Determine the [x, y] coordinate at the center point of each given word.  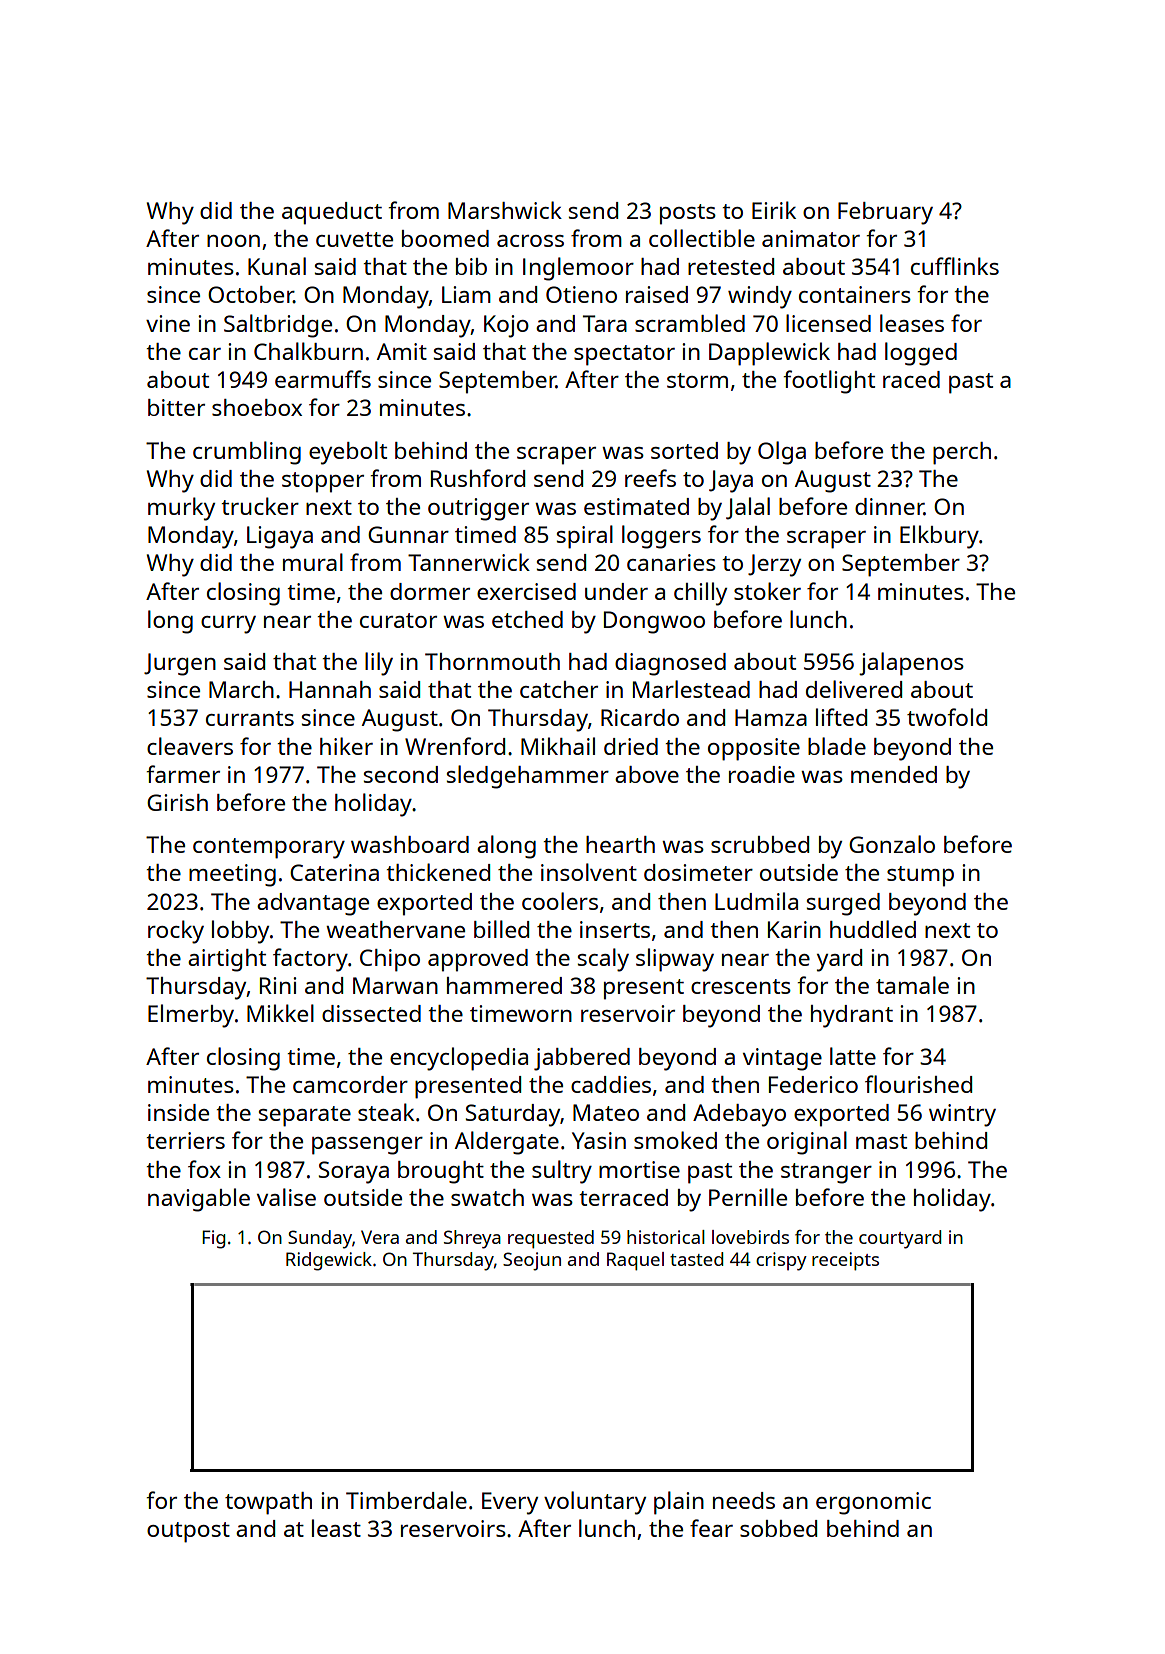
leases [912, 323]
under [616, 591]
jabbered [582, 1059]
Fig [214, 1239]
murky [181, 509]
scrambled [690, 323]
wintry [962, 1115]
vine [168, 323]
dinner [889, 506]
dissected [371, 1013]
